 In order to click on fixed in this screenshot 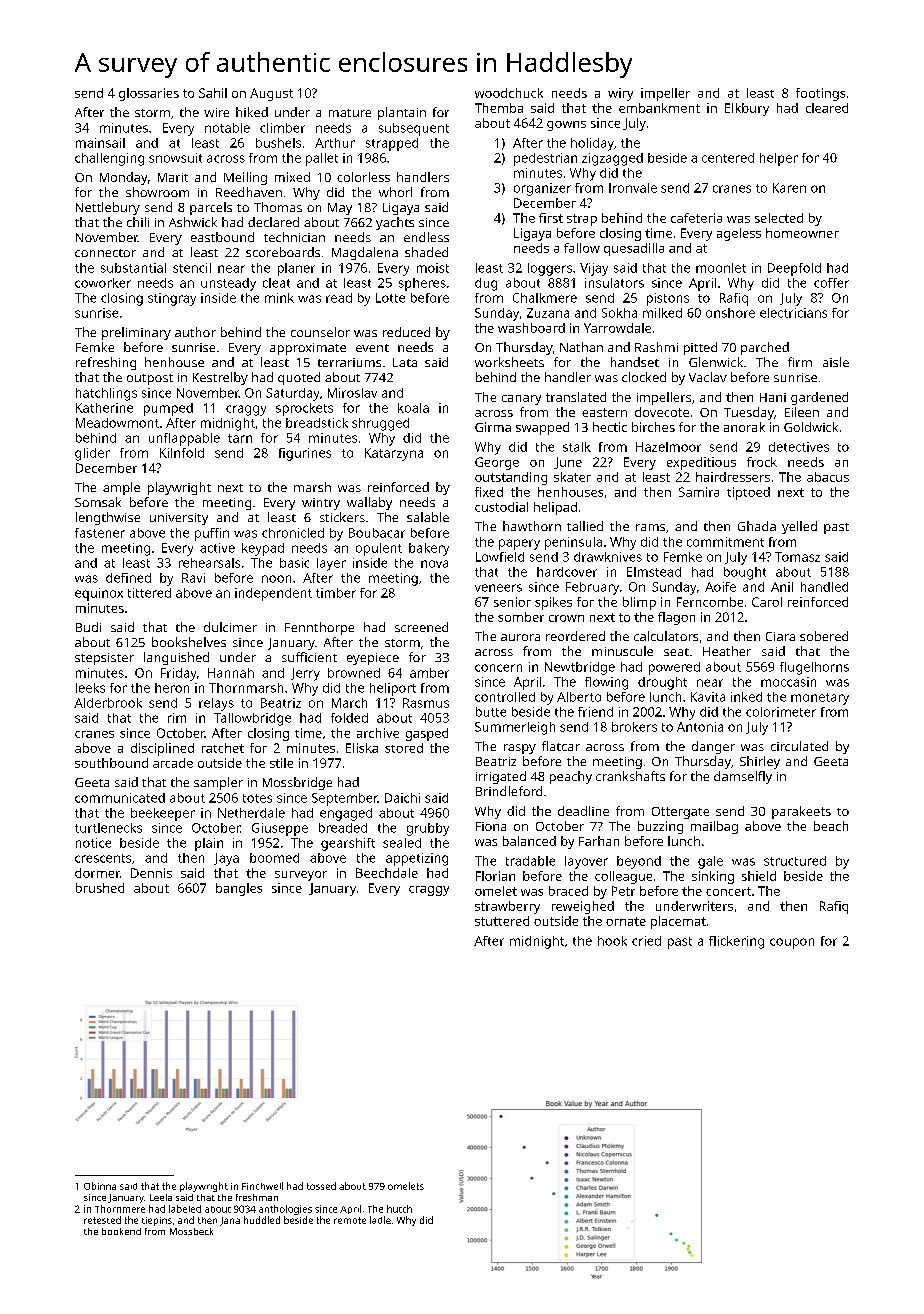, I will do `click(489, 492)`.
